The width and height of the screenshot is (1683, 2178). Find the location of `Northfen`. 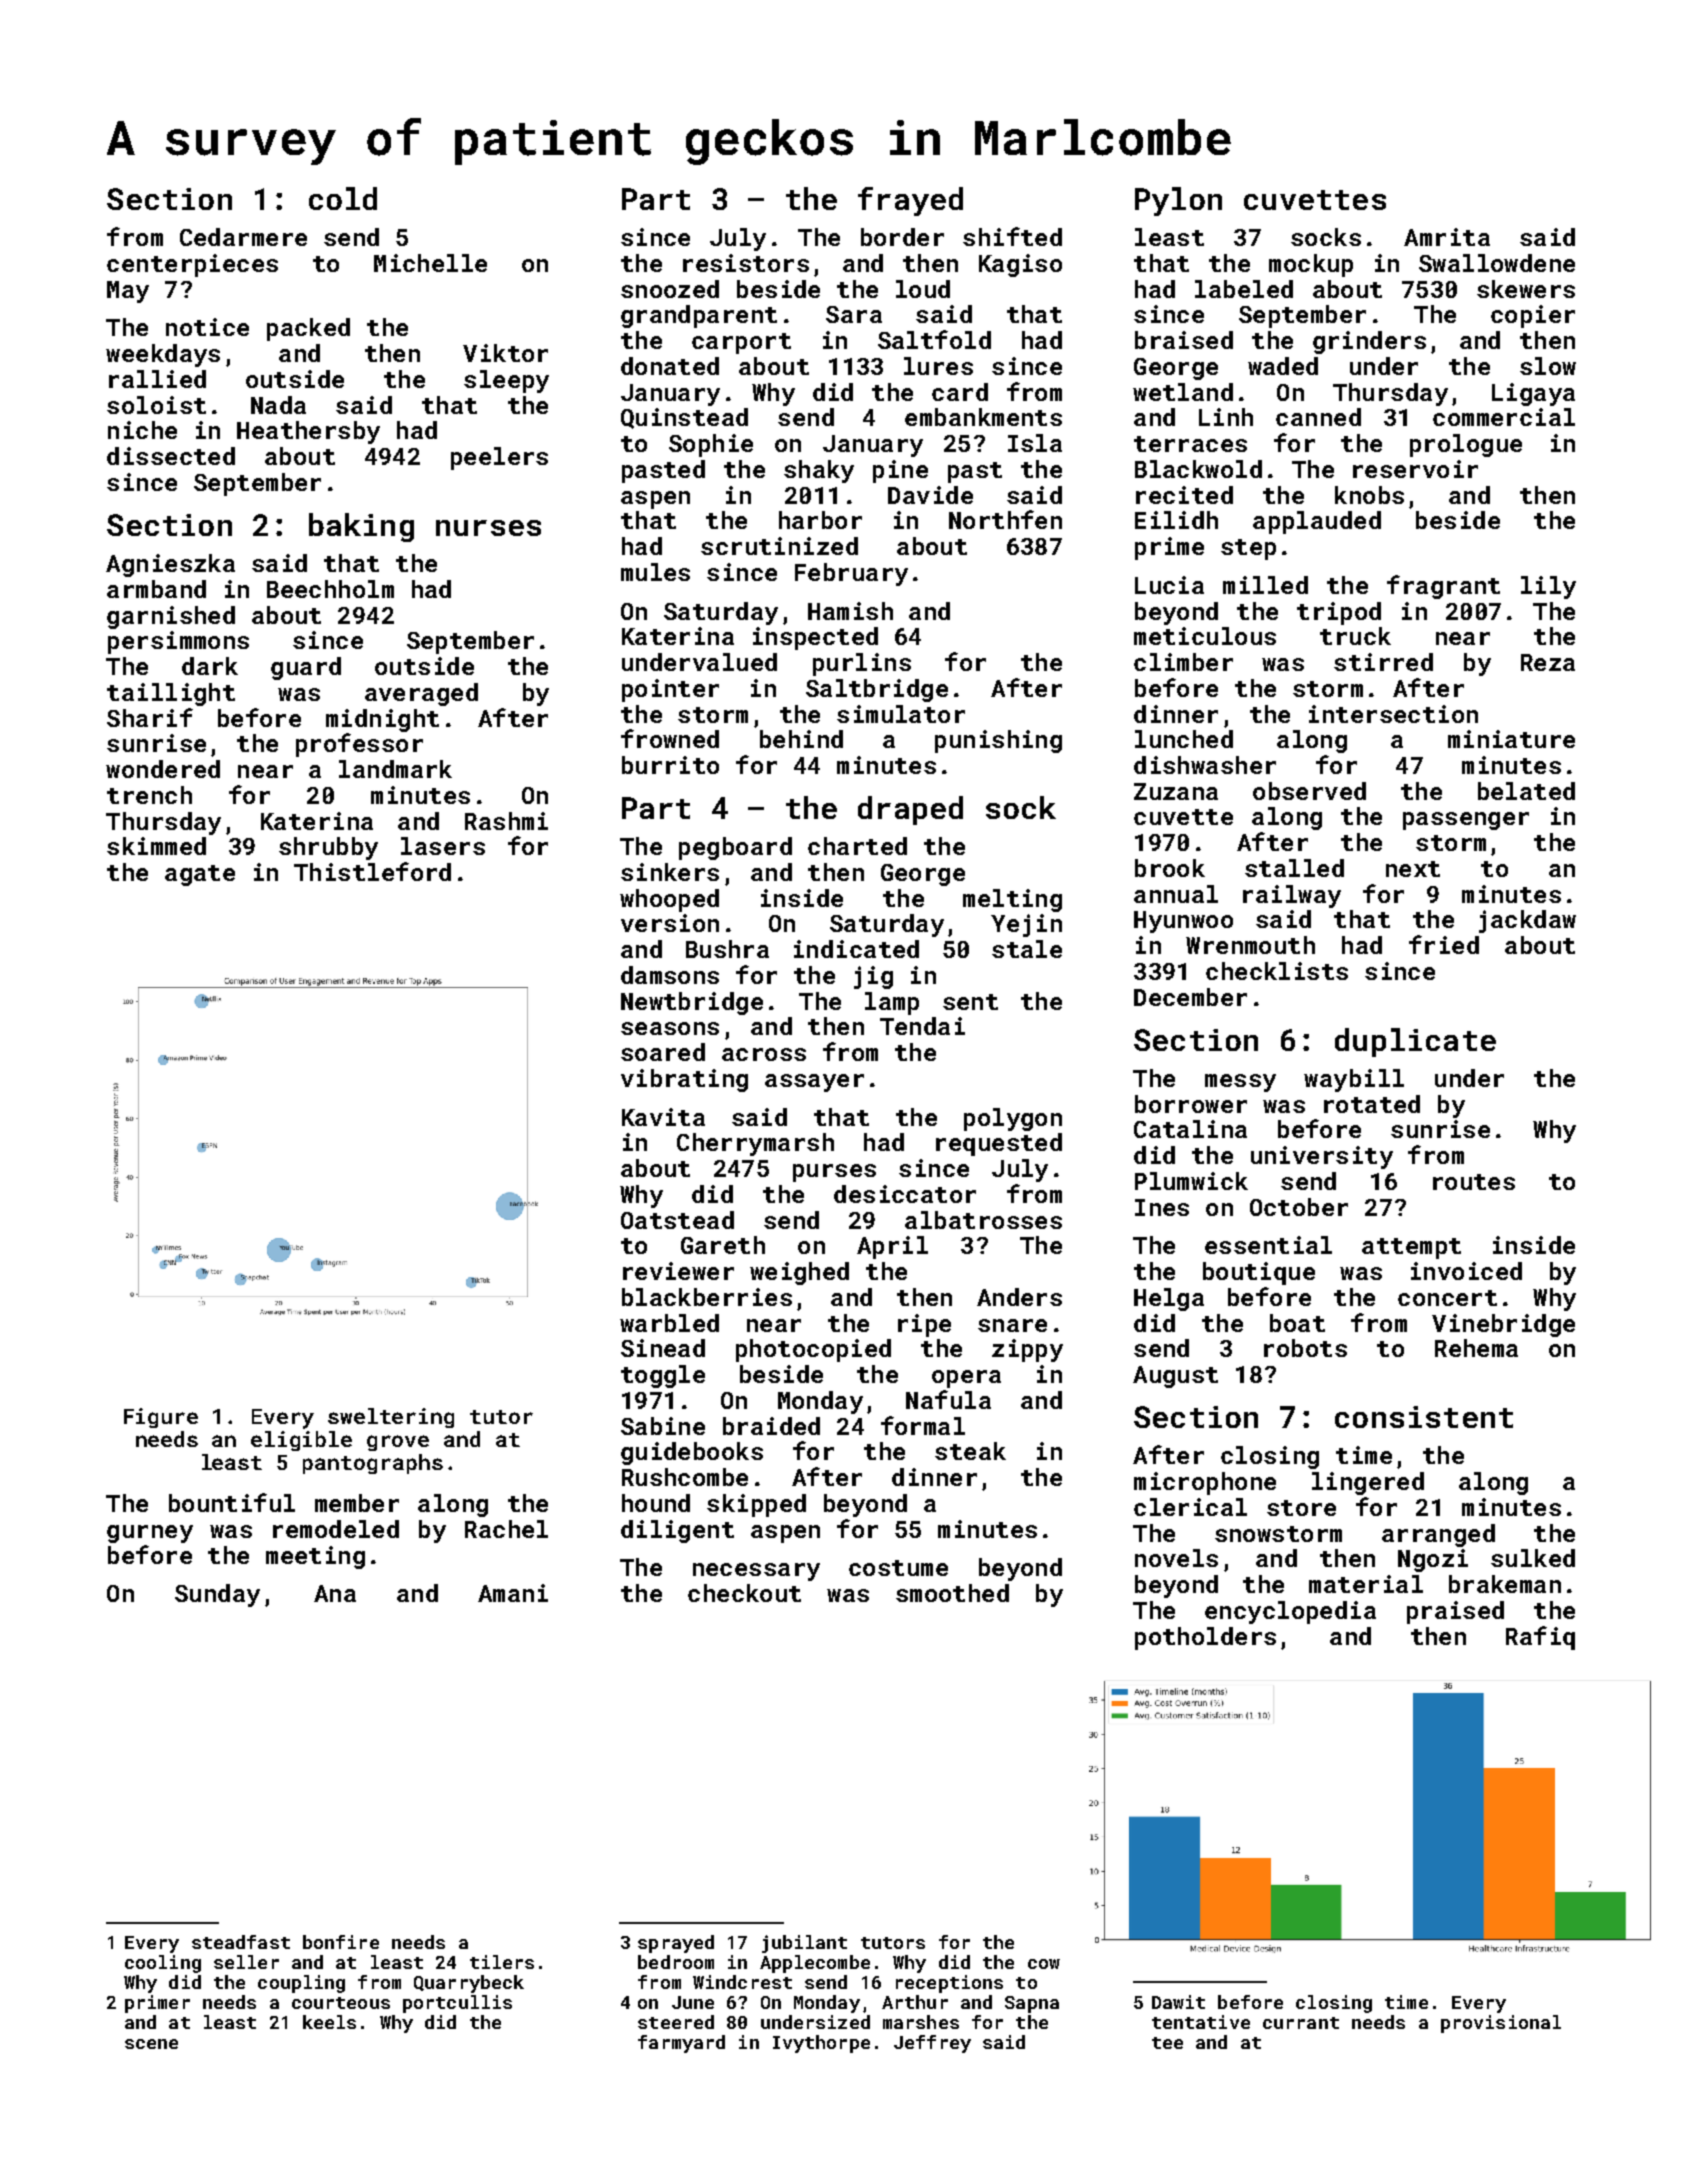

Northfen is located at coordinates (1005, 519).
